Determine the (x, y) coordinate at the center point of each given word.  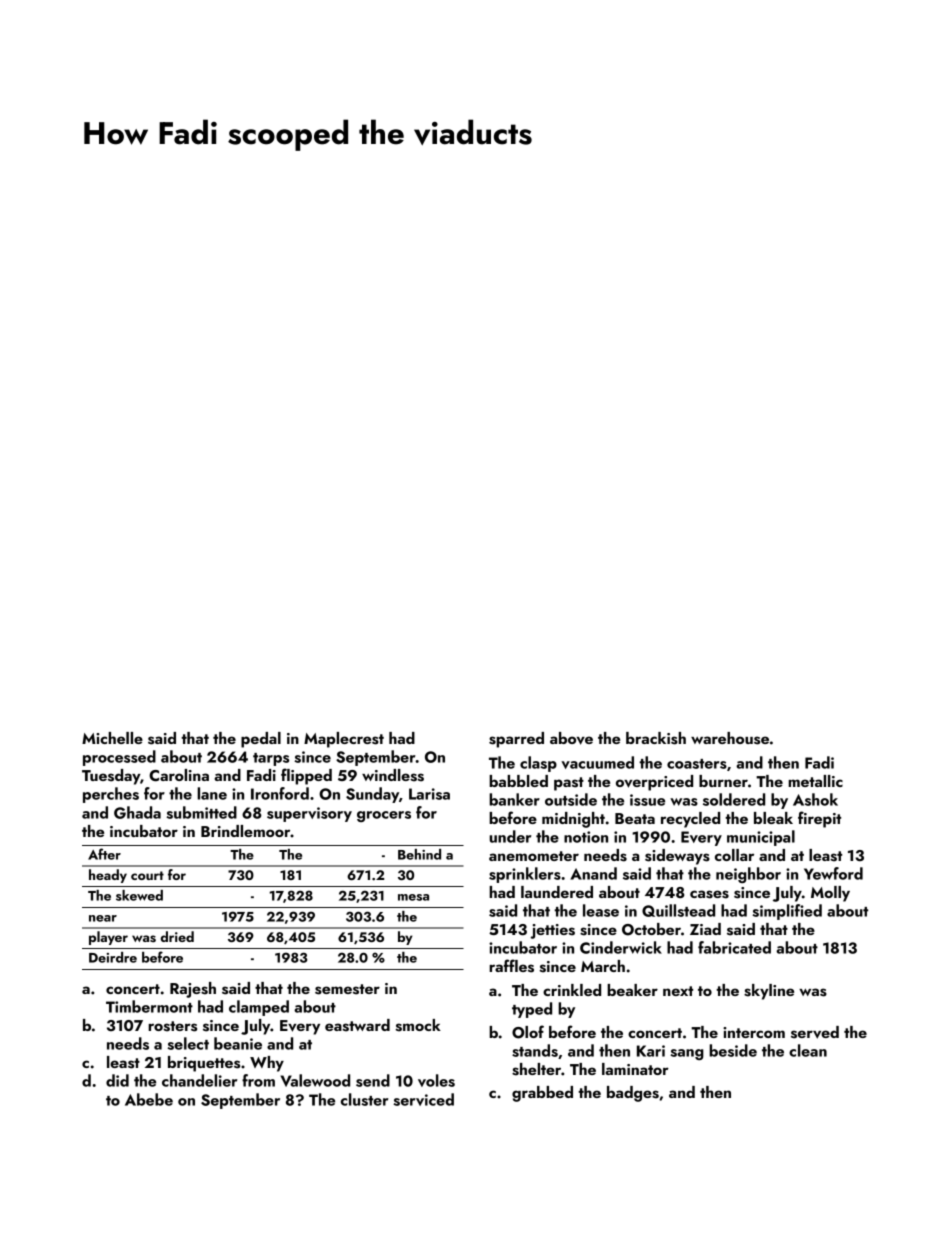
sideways (677, 857)
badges (633, 1094)
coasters (697, 764)
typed (532, 1010)
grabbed (542, 1094)
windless (393, 775)
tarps (271, 759)
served (815, 1032)
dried (177, 936)
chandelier (199, 1080)
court (147, 875)
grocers (384, 816)
